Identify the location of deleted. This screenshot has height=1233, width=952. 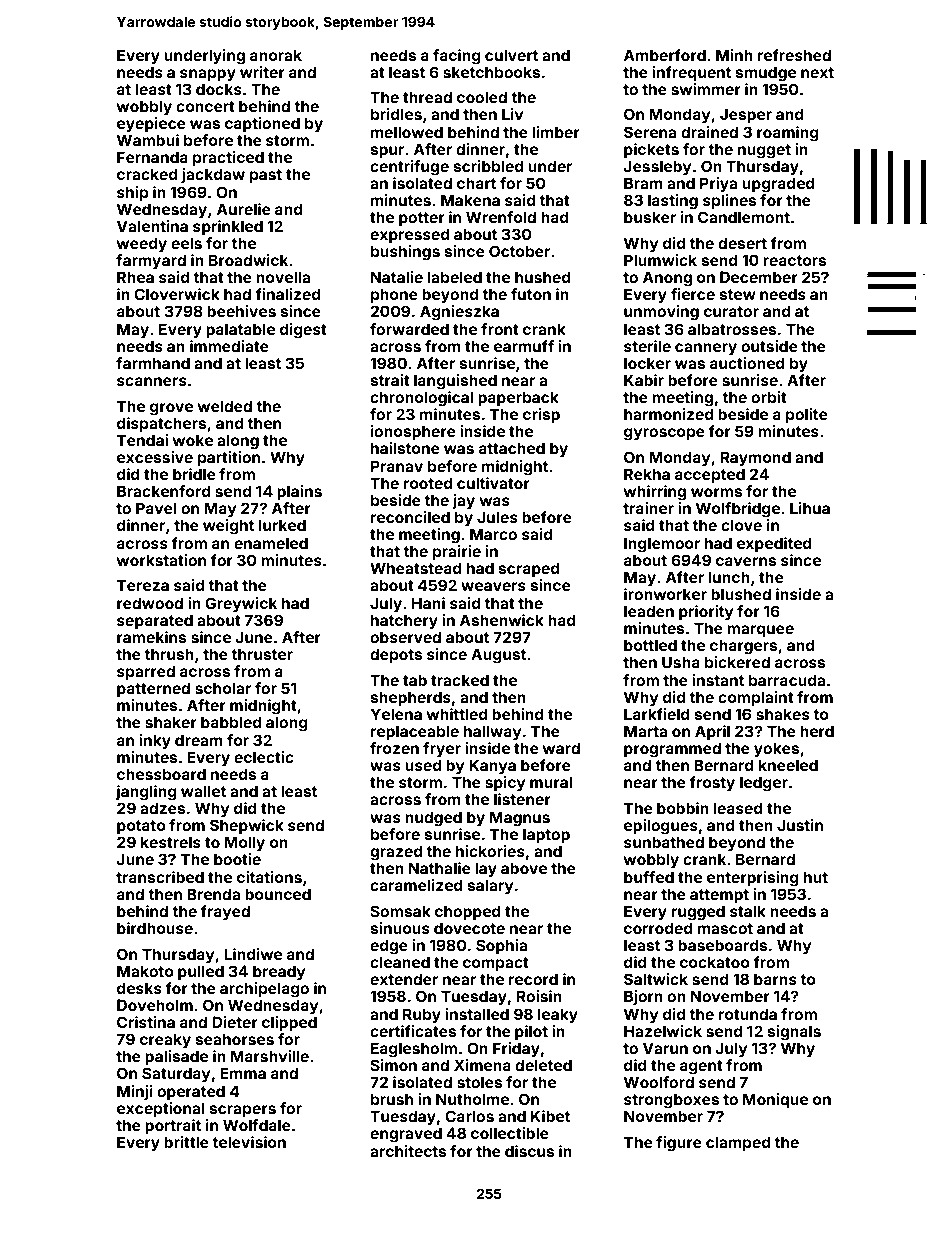
(543, 1065).
